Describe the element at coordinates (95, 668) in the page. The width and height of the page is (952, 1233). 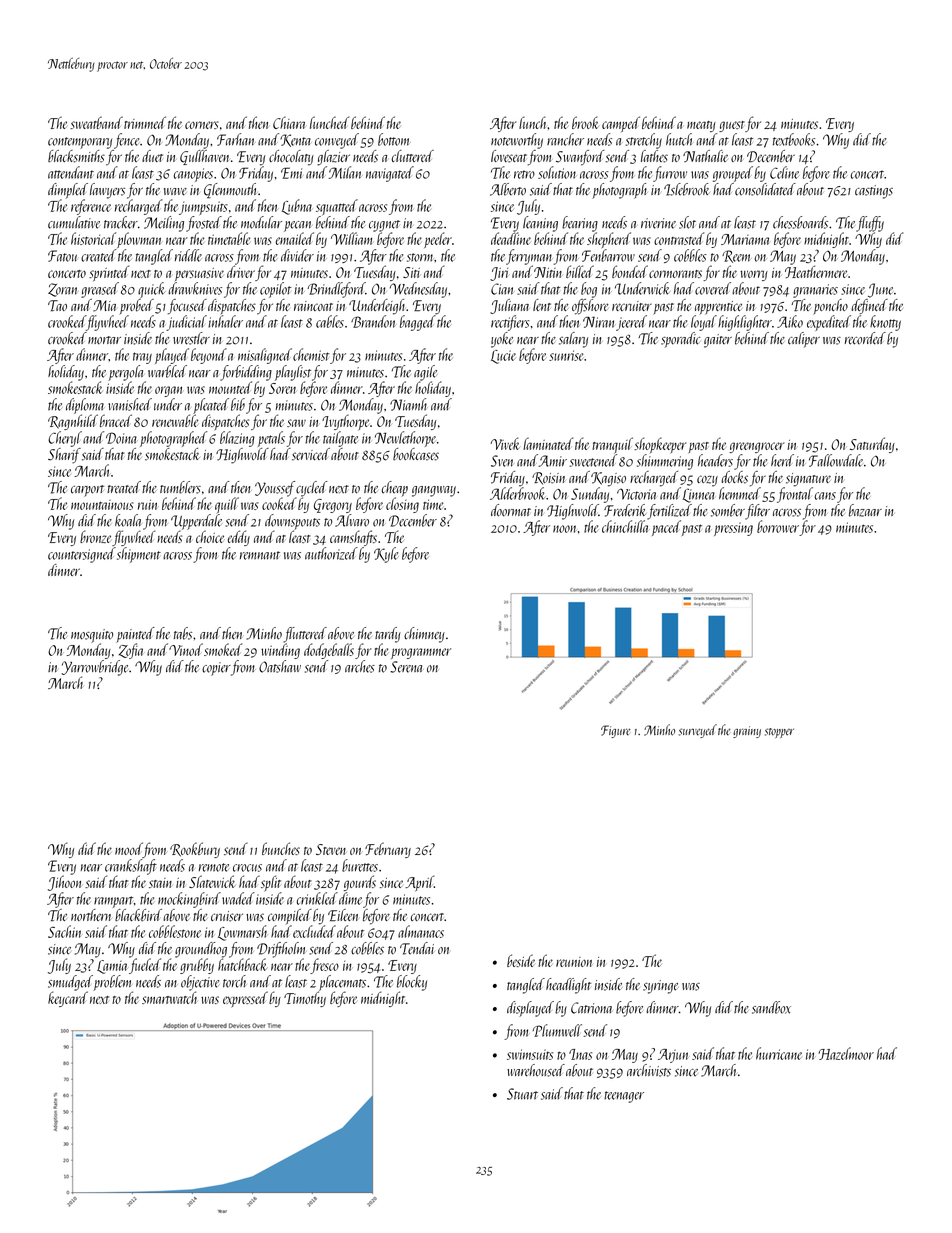
I see `Yarrowbridge` at that location.
